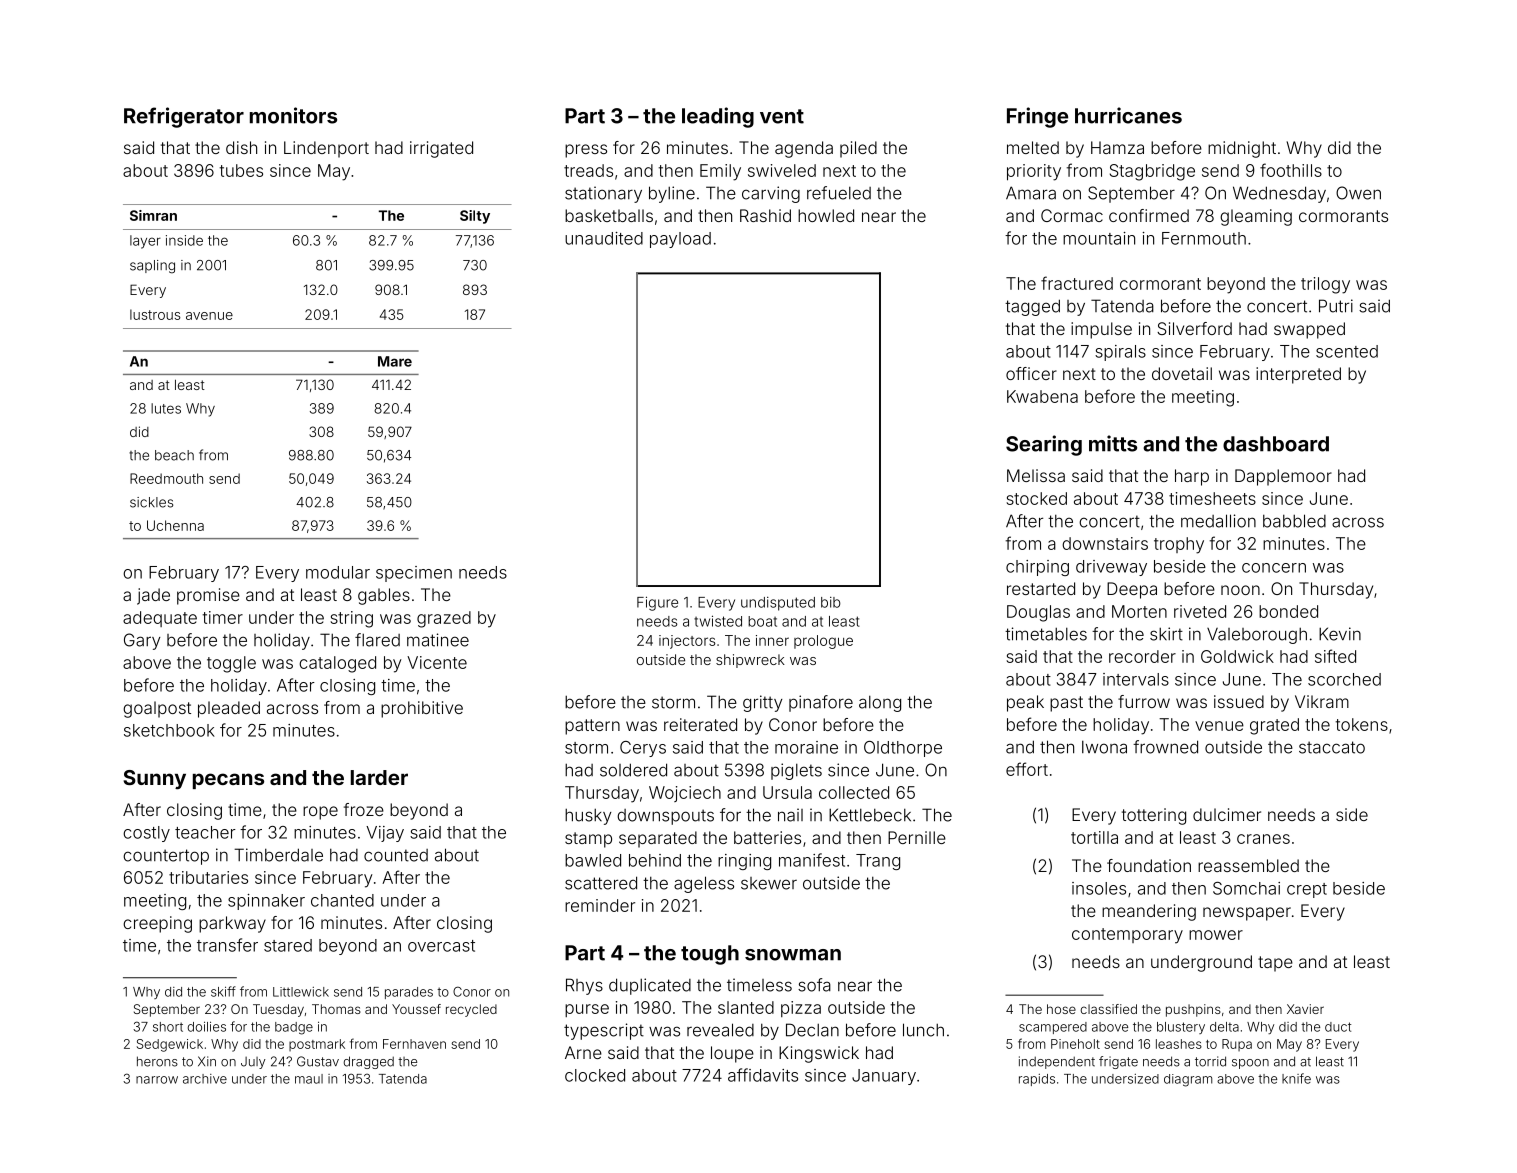 Image resolution: width=1517 pixels, height=1173 pixels. What do you see at coordinates (765, 215) in the screenshot?
I see `Rashid` at bounding box center [765, 215].
